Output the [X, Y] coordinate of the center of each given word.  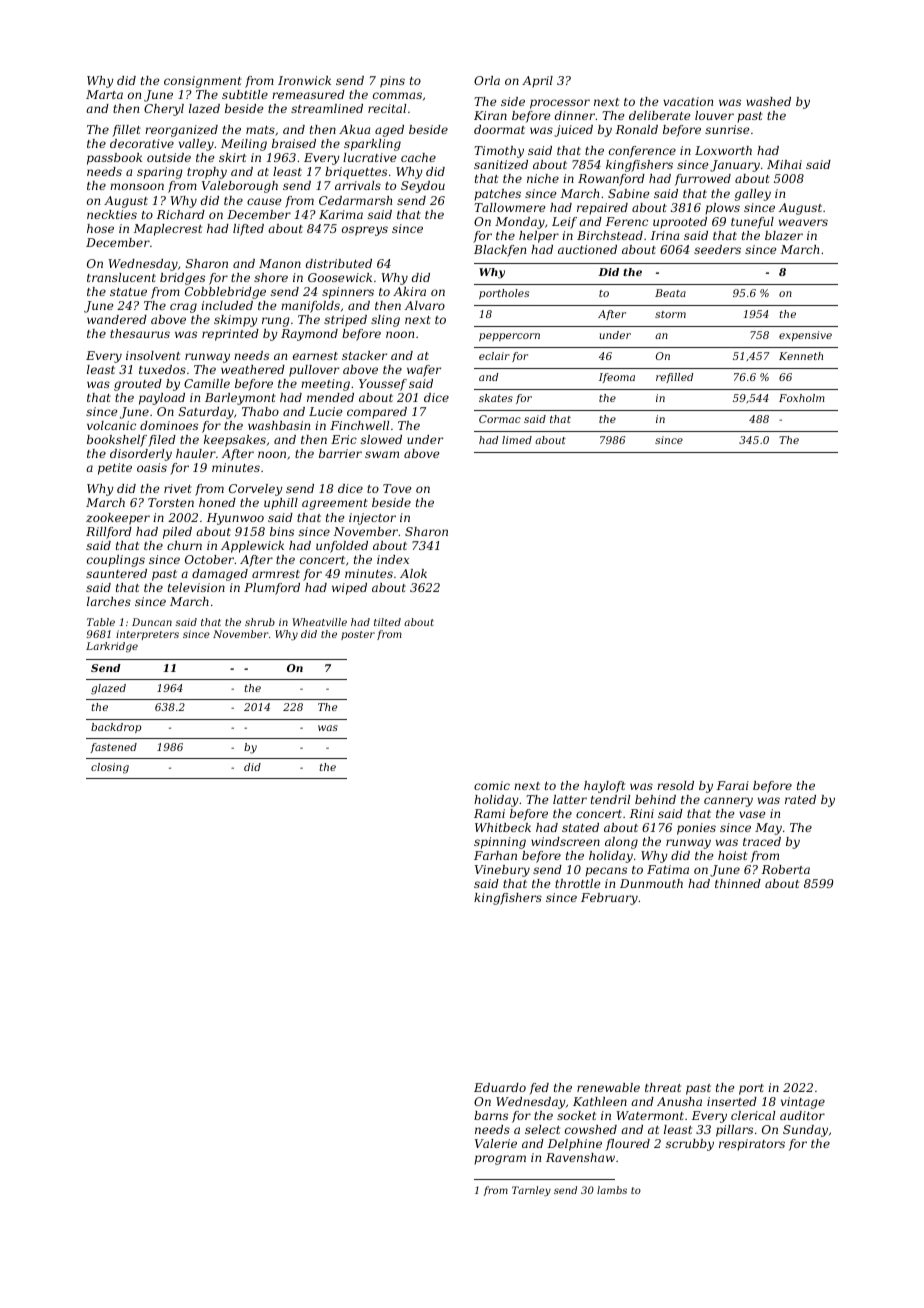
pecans [606, 872]
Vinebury [502, 871]
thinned [738, 883]
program [500, 1160]
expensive [805, 336]
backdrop [116, 728]
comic [492, 785]
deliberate [660, 115]
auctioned [587, 249]
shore [271, 277]
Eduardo [500, 1087]
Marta [104, 94]
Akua [354, 129]
